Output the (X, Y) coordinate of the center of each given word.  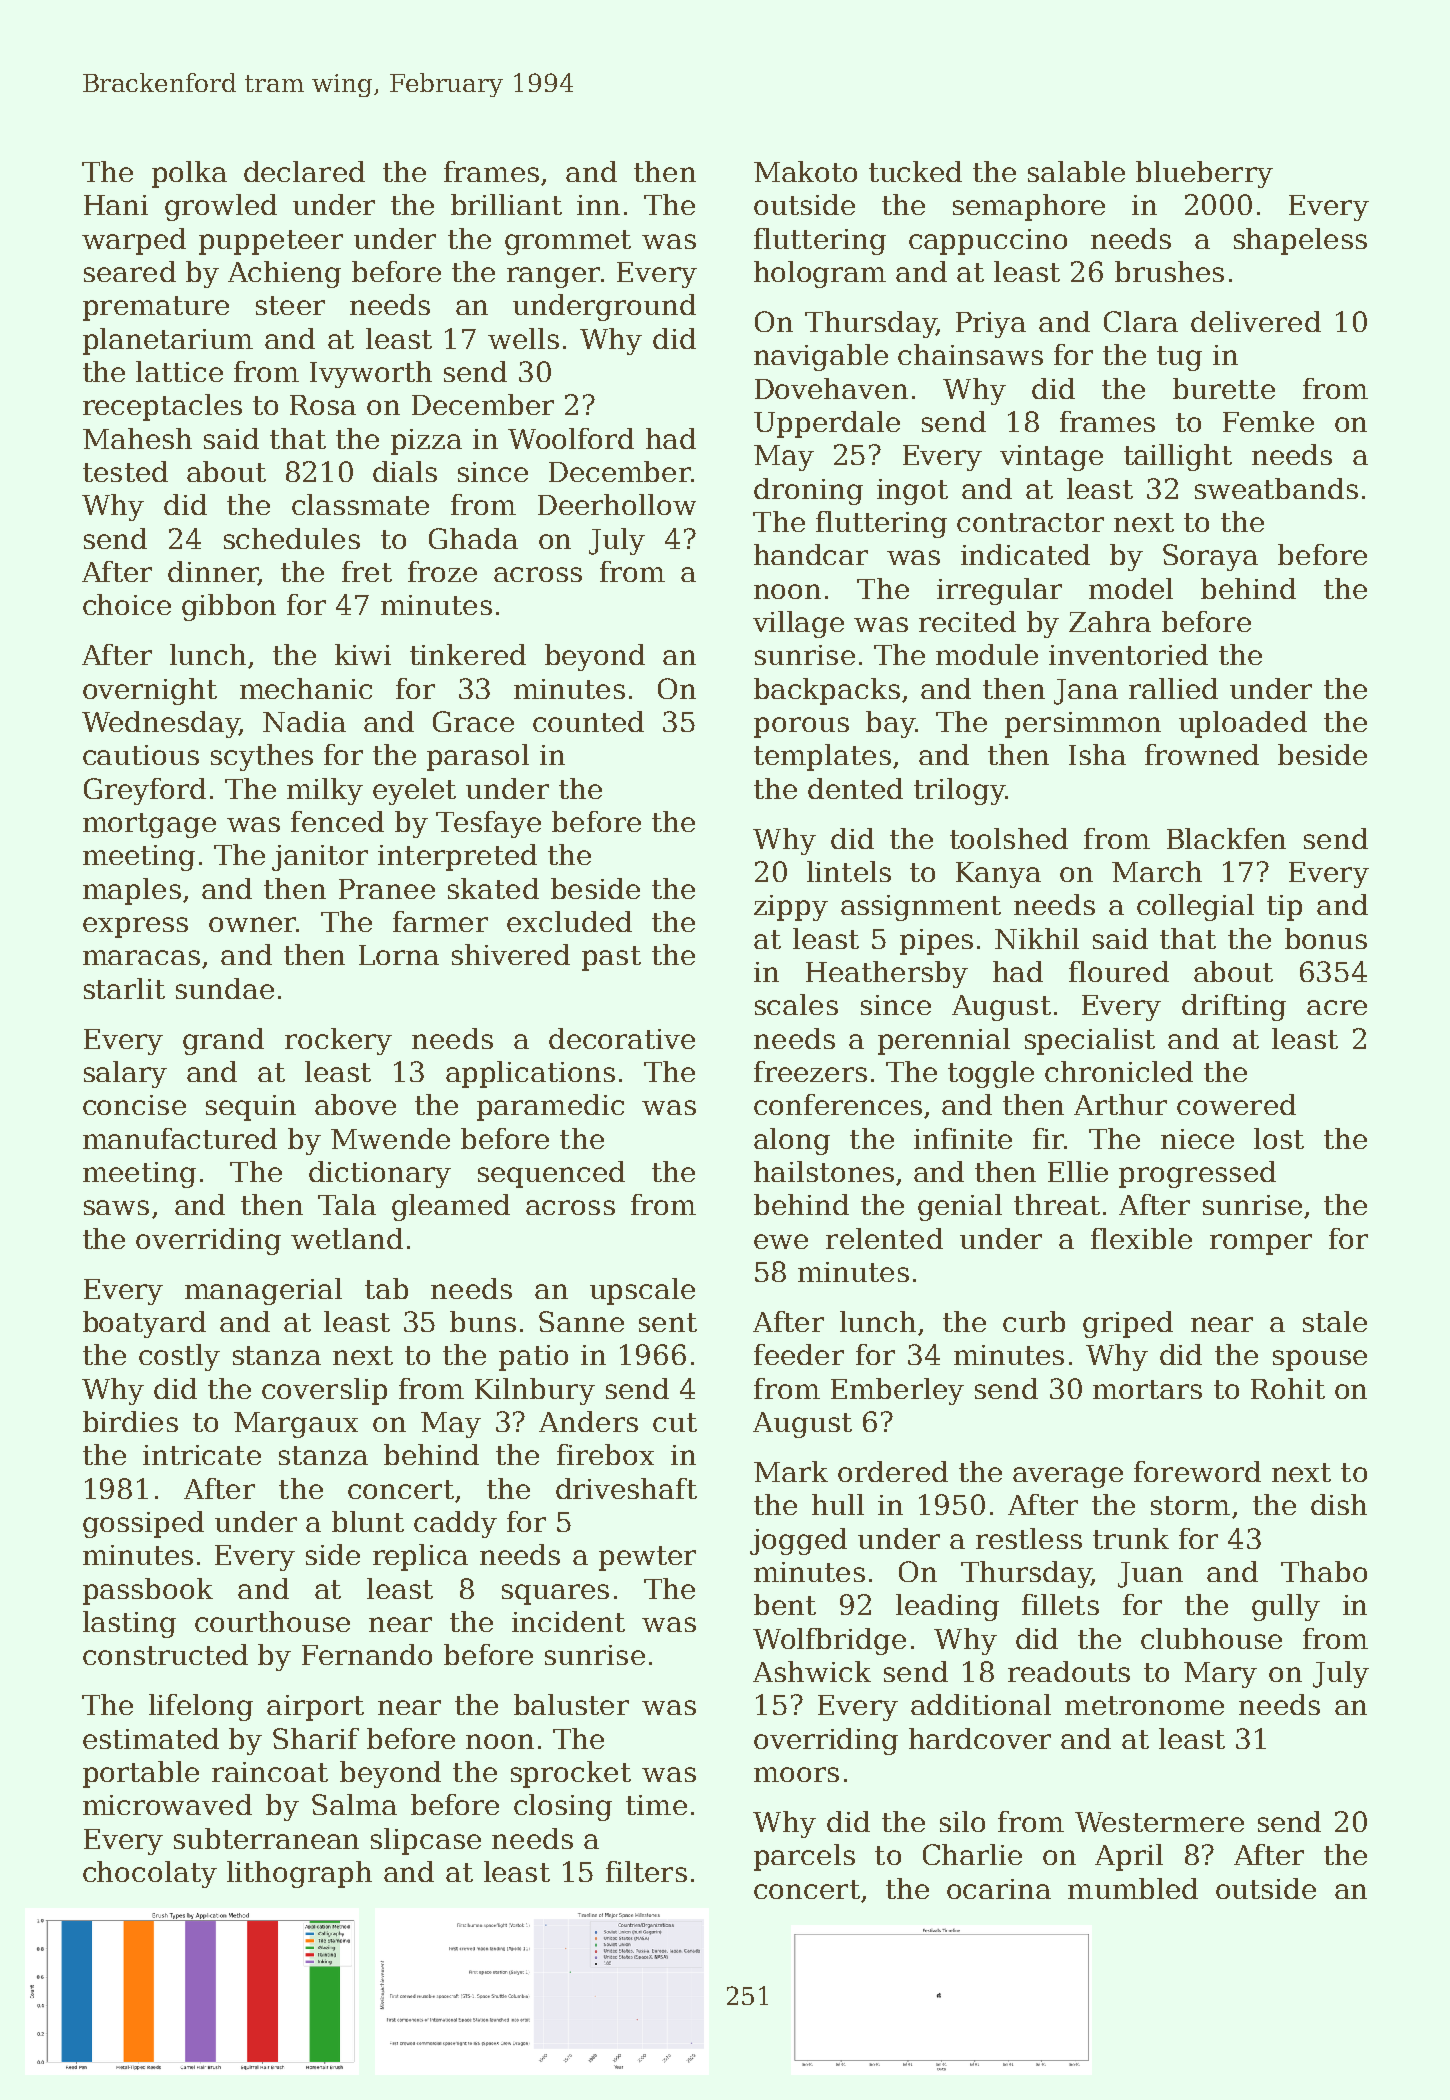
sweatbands (1276, 488)
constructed (165, 1654)
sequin (251, 1108)
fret (367, 571)
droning (808, 491)
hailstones (824, 1171)
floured (1119, 971)
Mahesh (137, 438)
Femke (1268, 421)
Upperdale (827, 424)
